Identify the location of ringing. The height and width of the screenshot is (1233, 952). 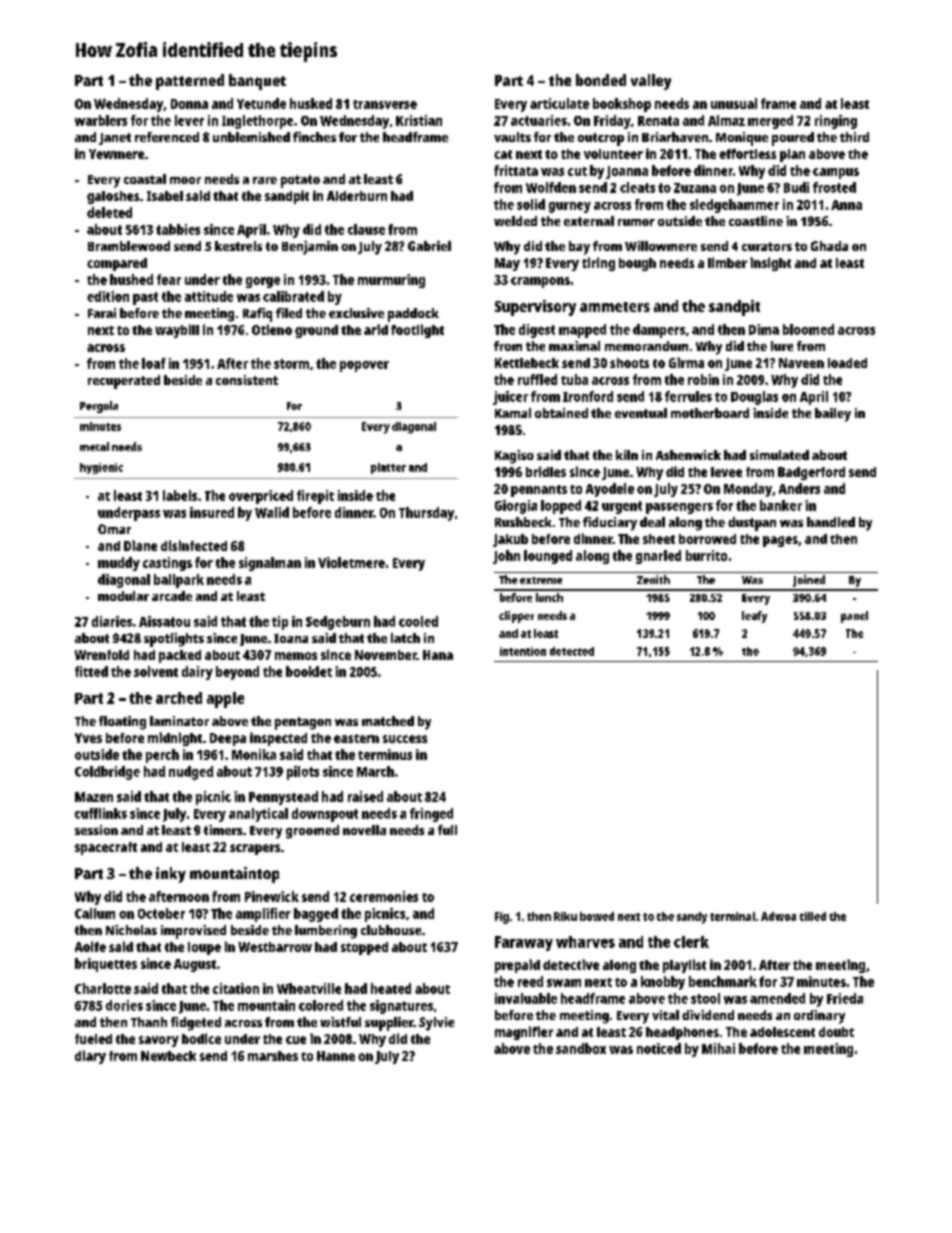
(836, 122).
